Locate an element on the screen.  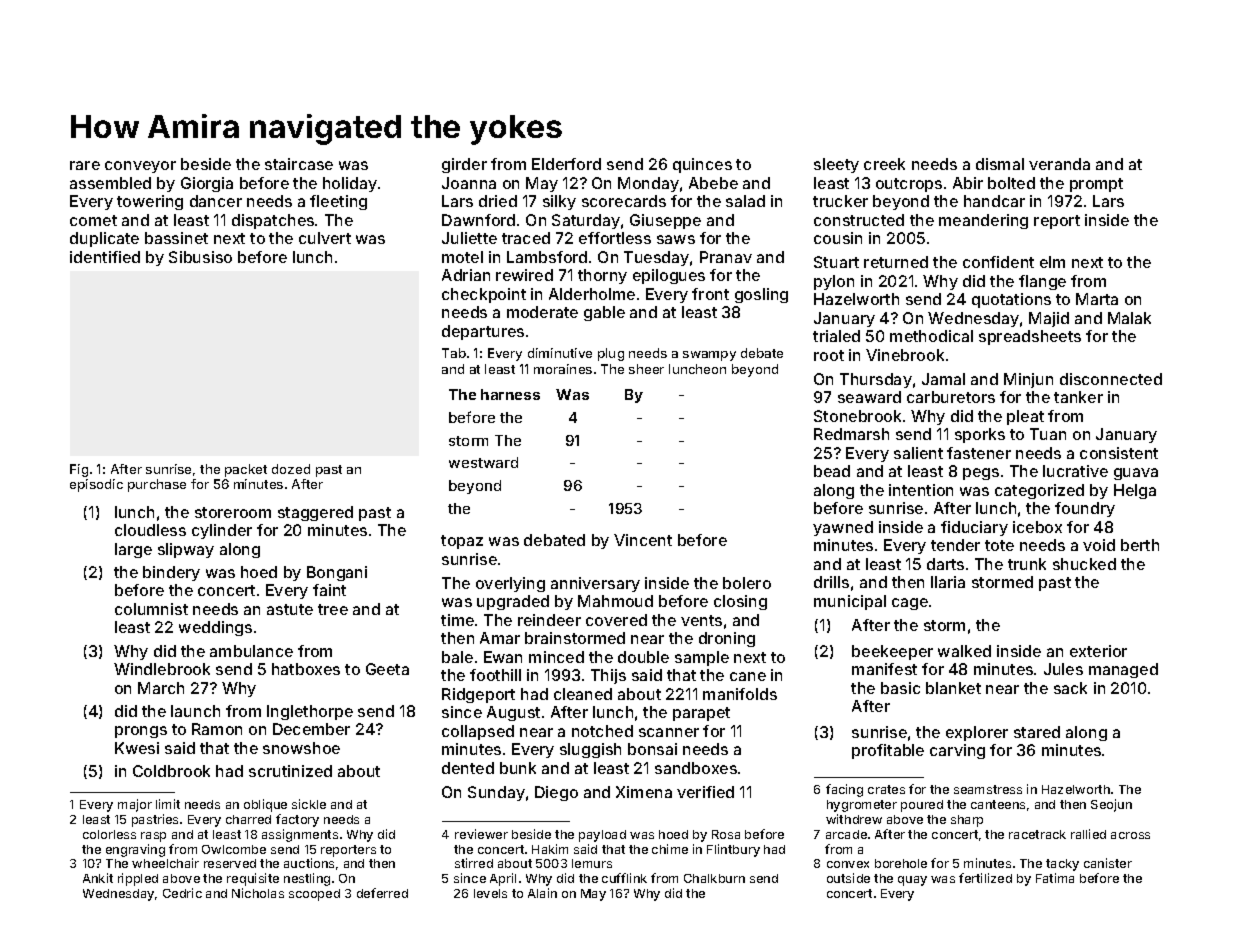
tanker is located at coordinates (1078, 397).
